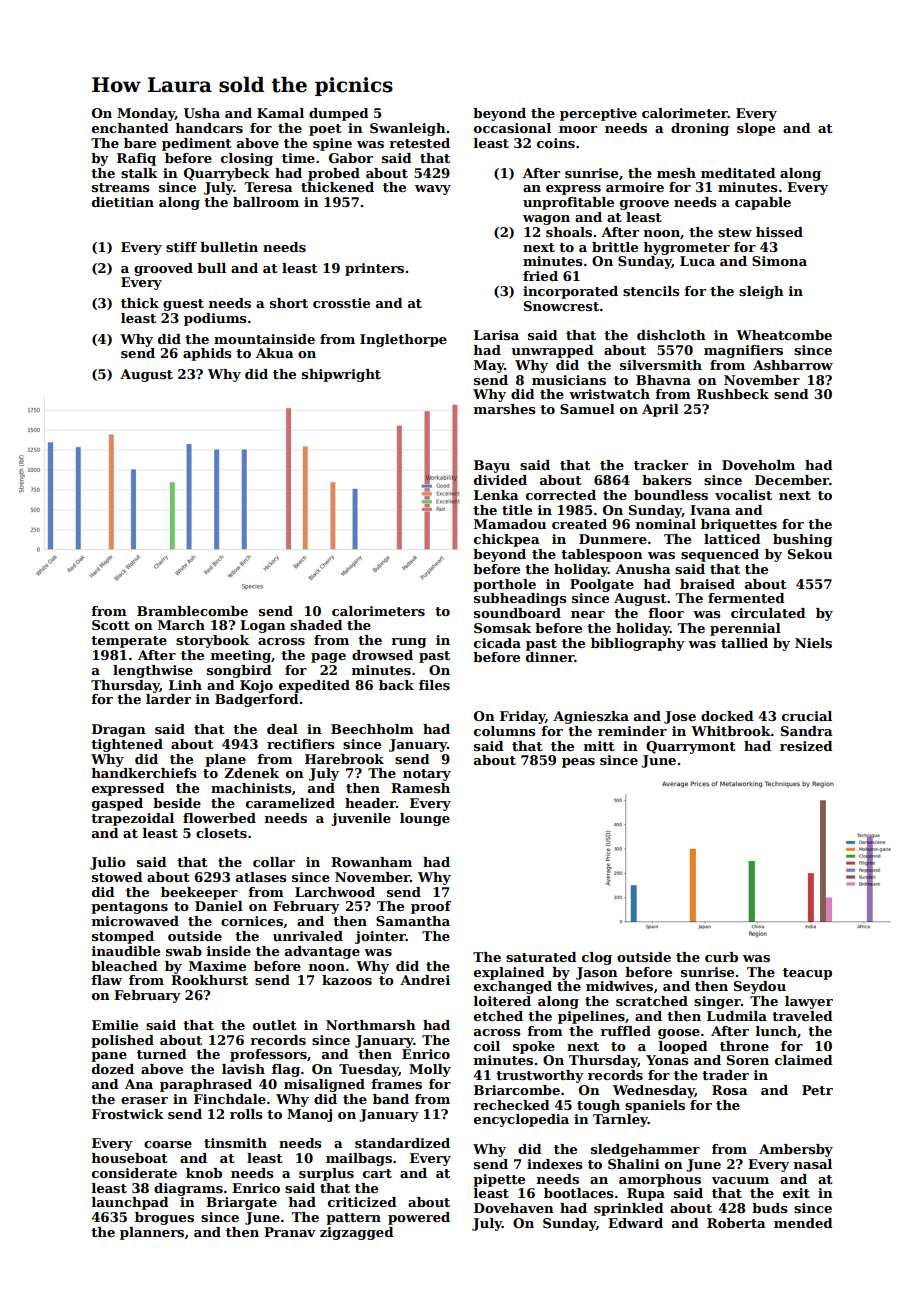 This image has width=924, height=1308. I want to click on Kamal, so click(280, 113).
